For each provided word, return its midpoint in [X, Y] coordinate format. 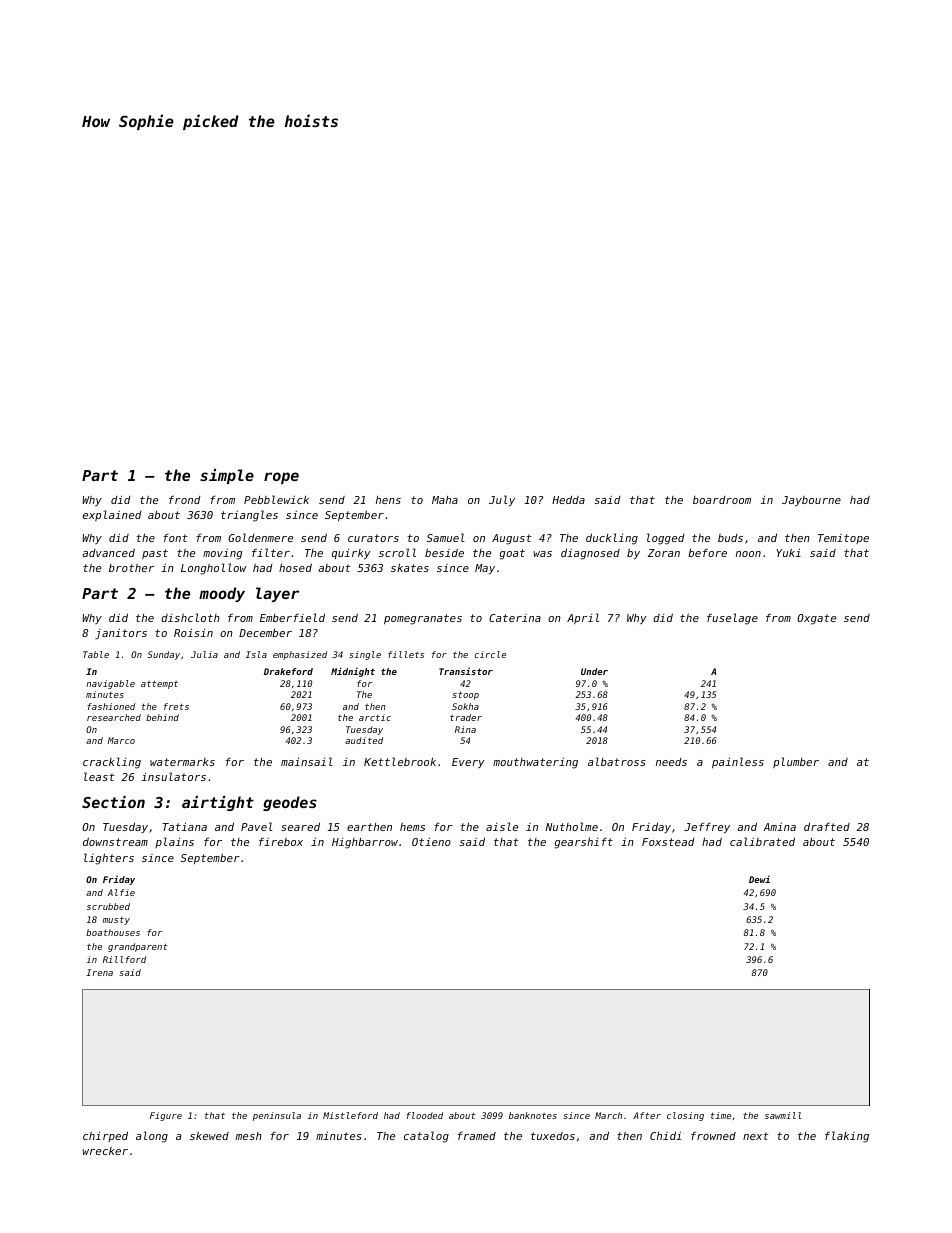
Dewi [759, 879]
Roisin [193, 632]
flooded [424, 1115]
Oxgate [816, 619]
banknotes [533, 1115]
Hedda [568, 500]
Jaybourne [811, 501]
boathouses [113, 932]
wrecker [105, 1151]
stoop [465, 695]
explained [112, 515]
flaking [847, 1137]
